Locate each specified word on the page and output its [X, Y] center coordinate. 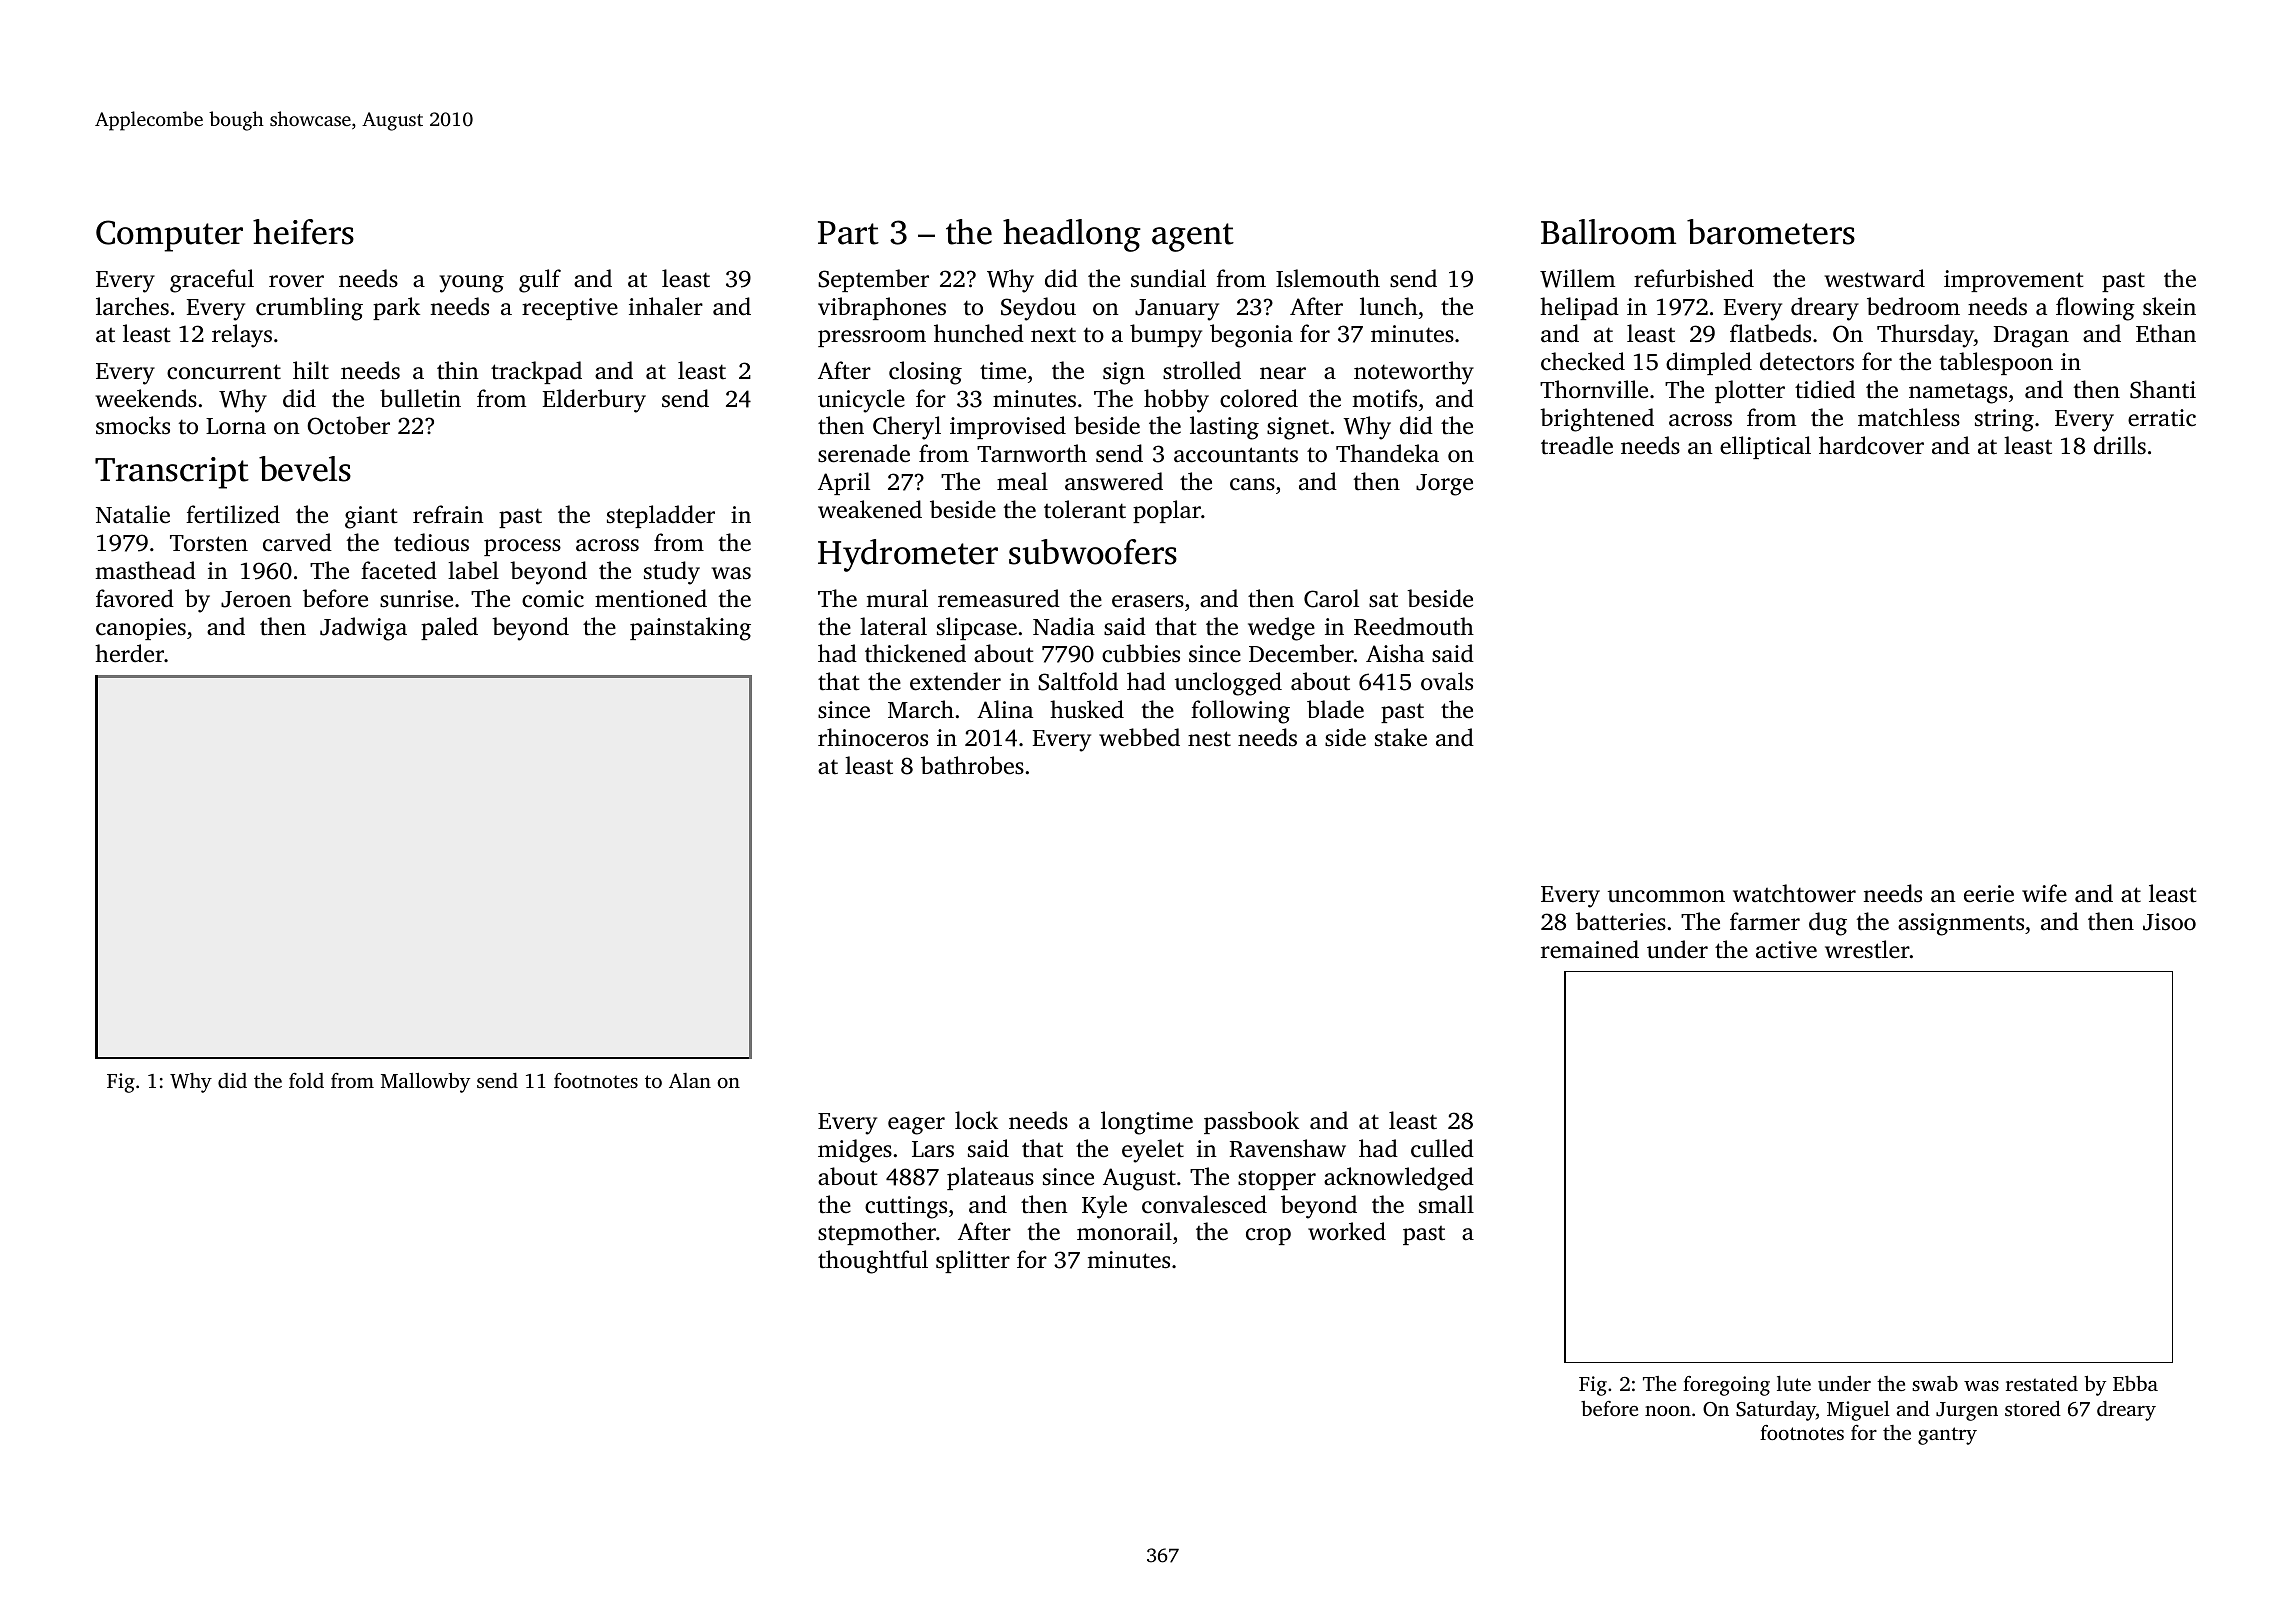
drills [2120, 445]
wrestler [1867, 949]
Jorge [1444, 485]
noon [1668, 1411]
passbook [1251, 1122]
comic [553, 599]
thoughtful [873, 1262]
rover [296, 281]
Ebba [2135, 1383]
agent [1193, 237]
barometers [1771, 232]
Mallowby [425, 1083]
